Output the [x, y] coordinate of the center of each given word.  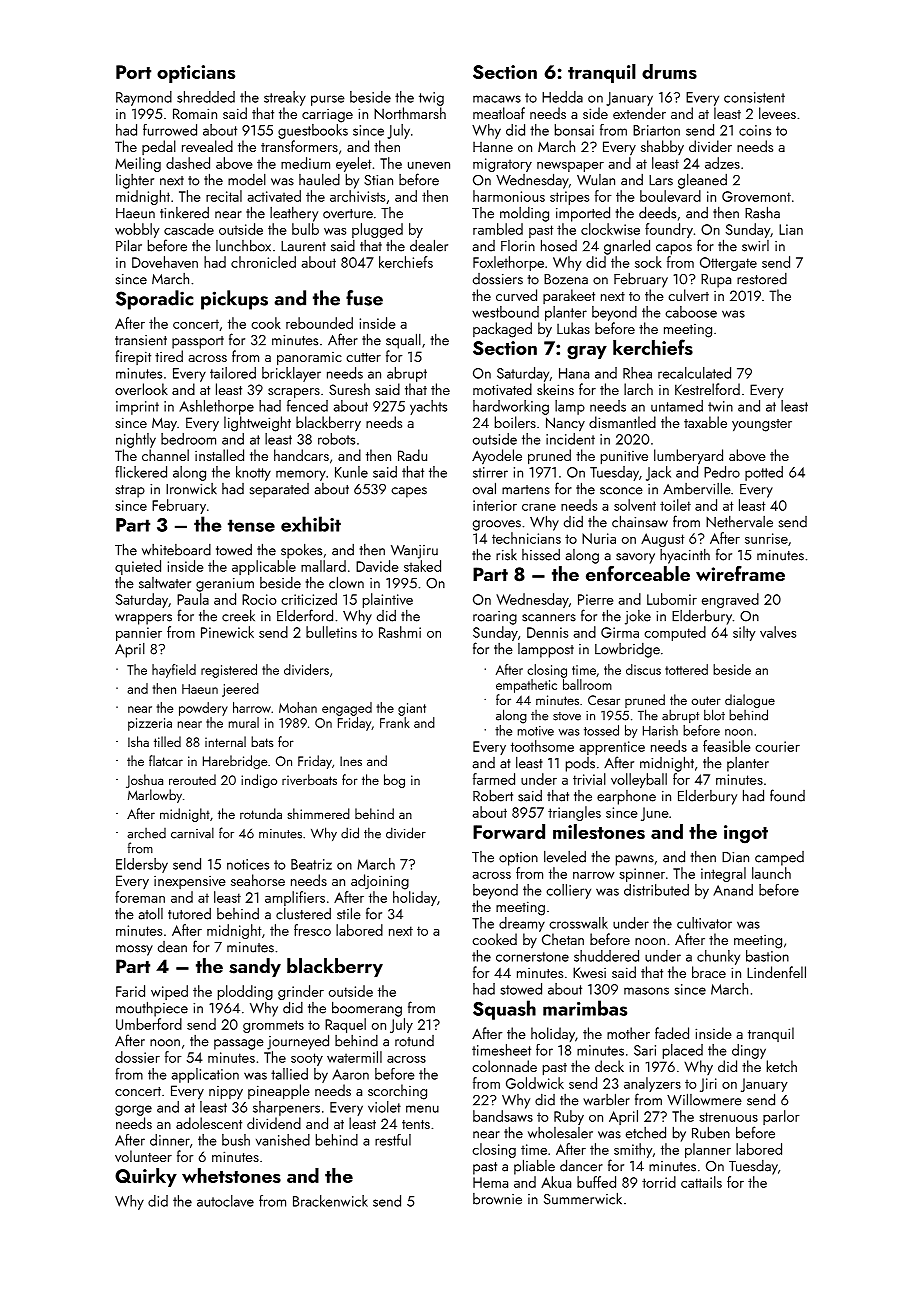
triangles [574, 813]
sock [648, 262]
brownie [497, 1199]
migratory [502, 165]
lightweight [257, 424]
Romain [195, 113]
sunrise [766, 538]
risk [506, 555]
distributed [656, 890]
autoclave [225, 1201]
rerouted [192, 779]
